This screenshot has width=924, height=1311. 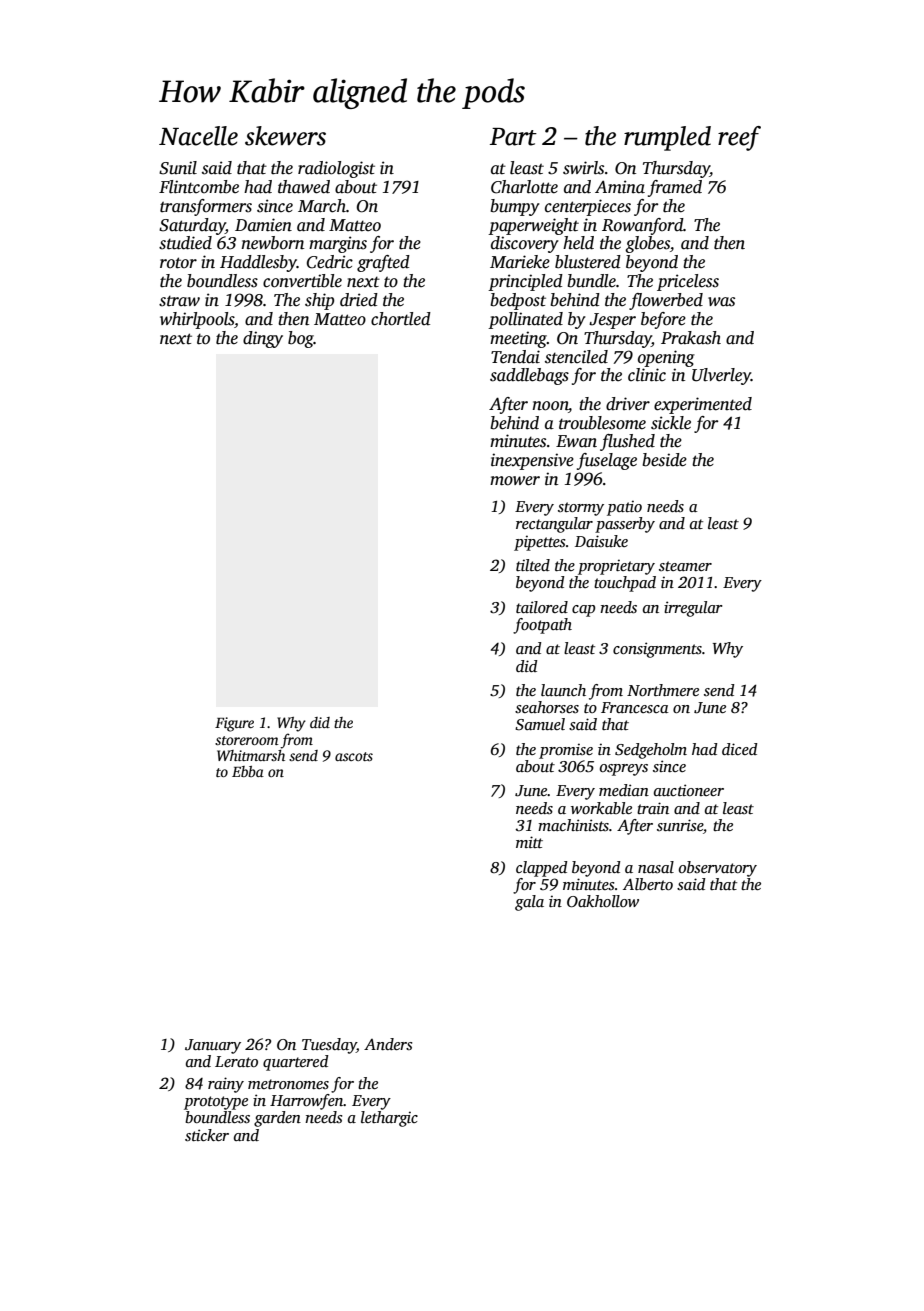 What do you see at coordinates (740, 749) in the screenshot?
I see `diced` at bounding box center [740, 749].
